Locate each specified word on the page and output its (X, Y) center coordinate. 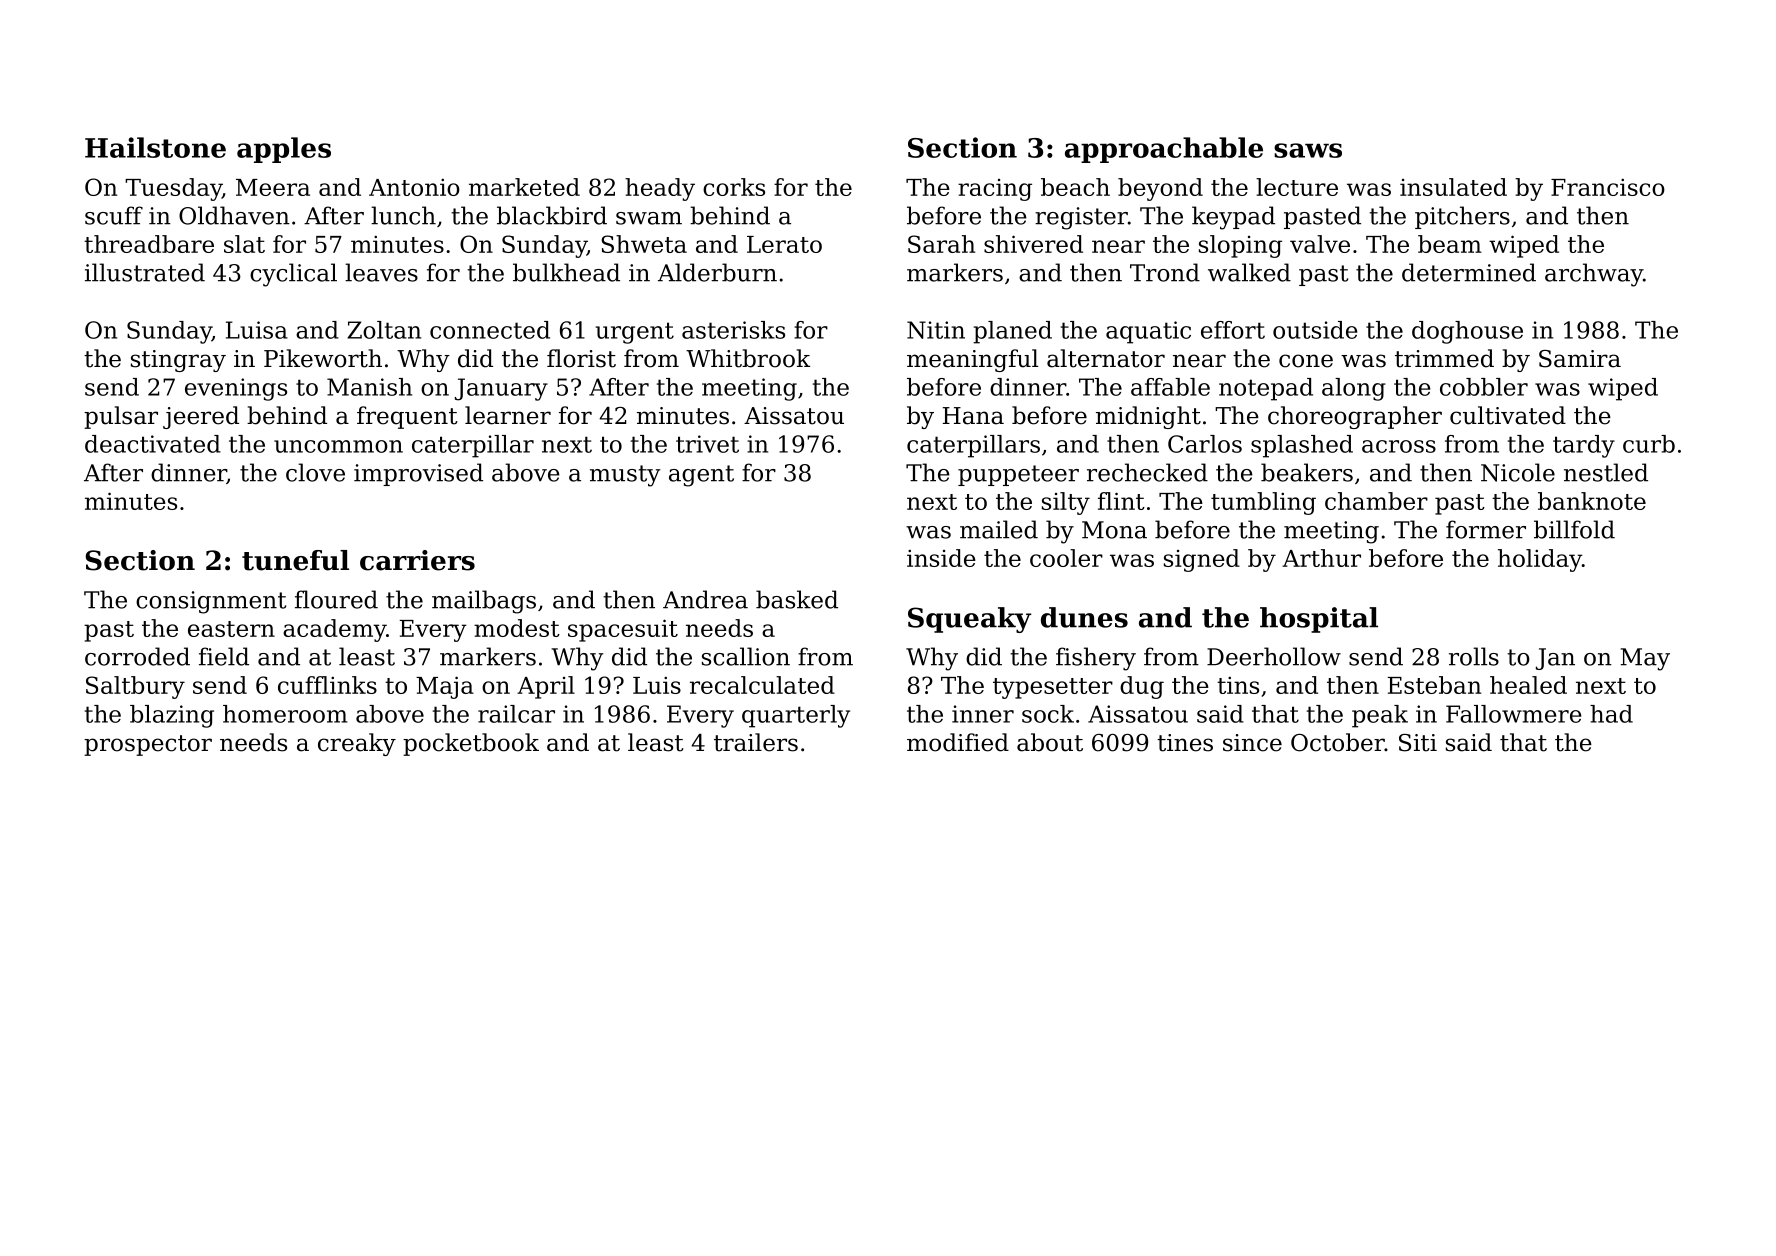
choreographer (1355, 417)
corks (734, 187)
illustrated (145, 272)
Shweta (644, 244)
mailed (999, 529)
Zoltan (384, 330)
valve (1320, 244)
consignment (211, 602)
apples (284, 150)
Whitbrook (748, 358)
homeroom (285, 714)
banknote (1592, 501)
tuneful (295, 560)
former (1486, 529)
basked (797, 599)
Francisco (1608, 187)
